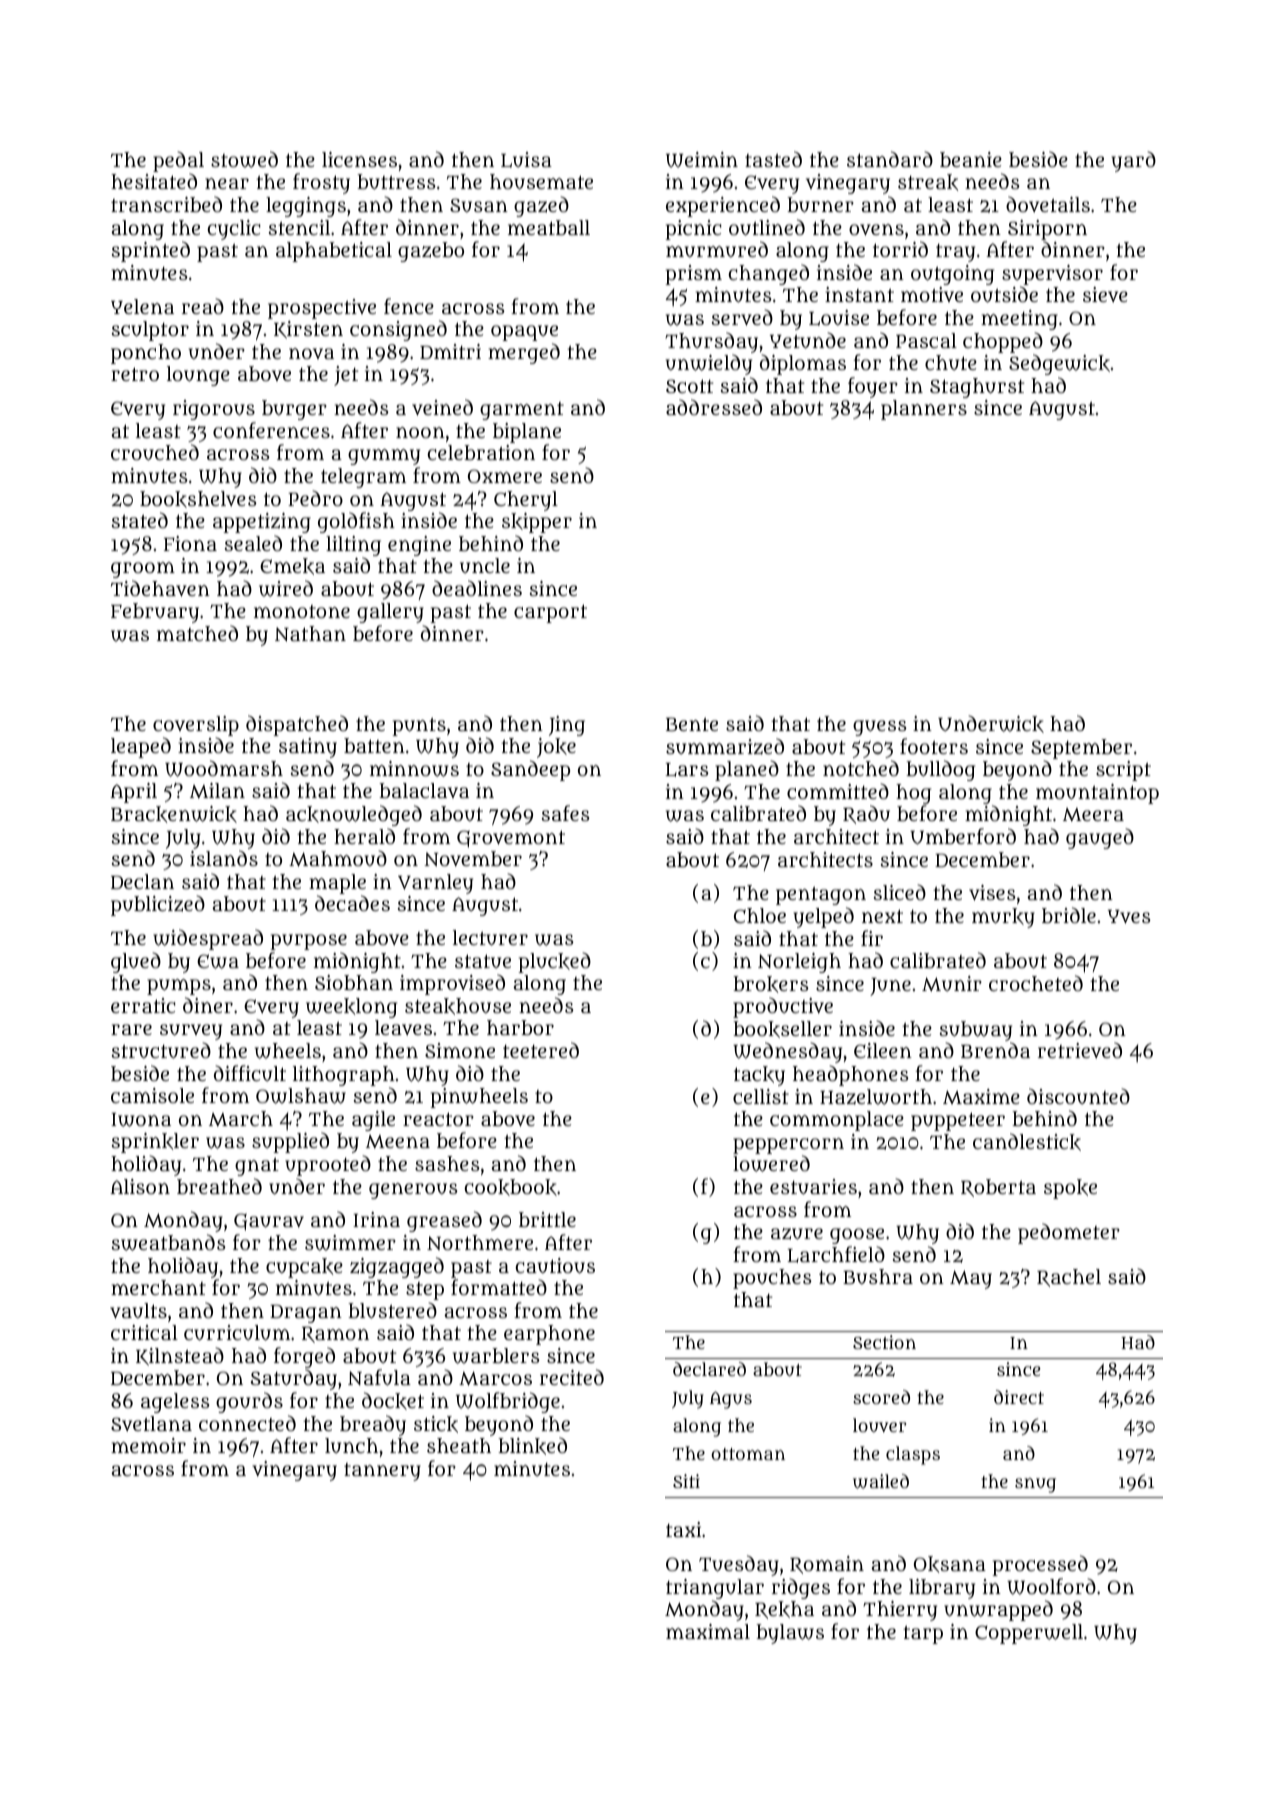 The height and width of the screenshot is (1800, 1273). I want to click on Yves, so click(1129, 917).
